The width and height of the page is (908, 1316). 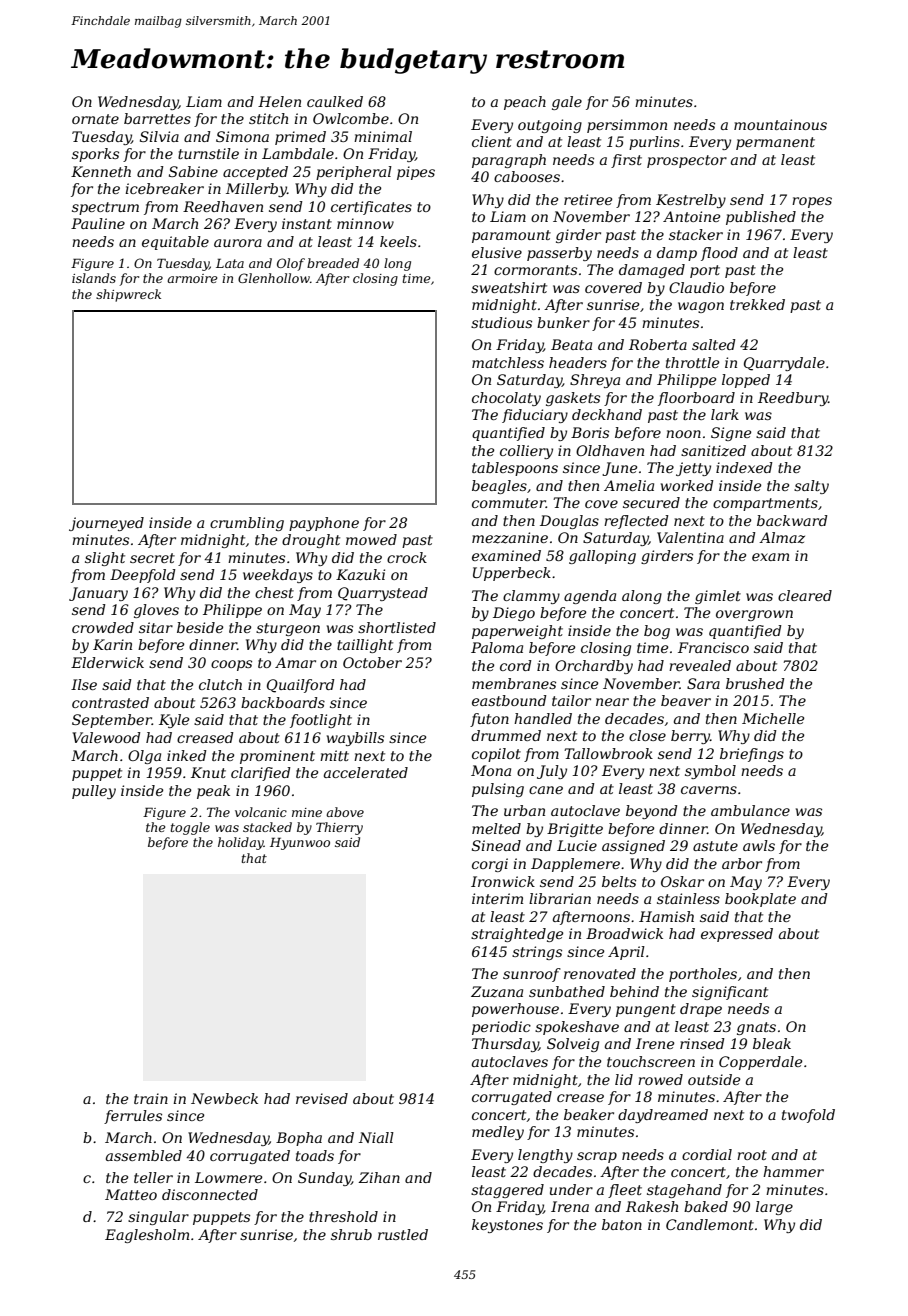 What do you see at coordinates (366, 772) in the page?
I see `accelerated` at bounding box center [366, 772].
